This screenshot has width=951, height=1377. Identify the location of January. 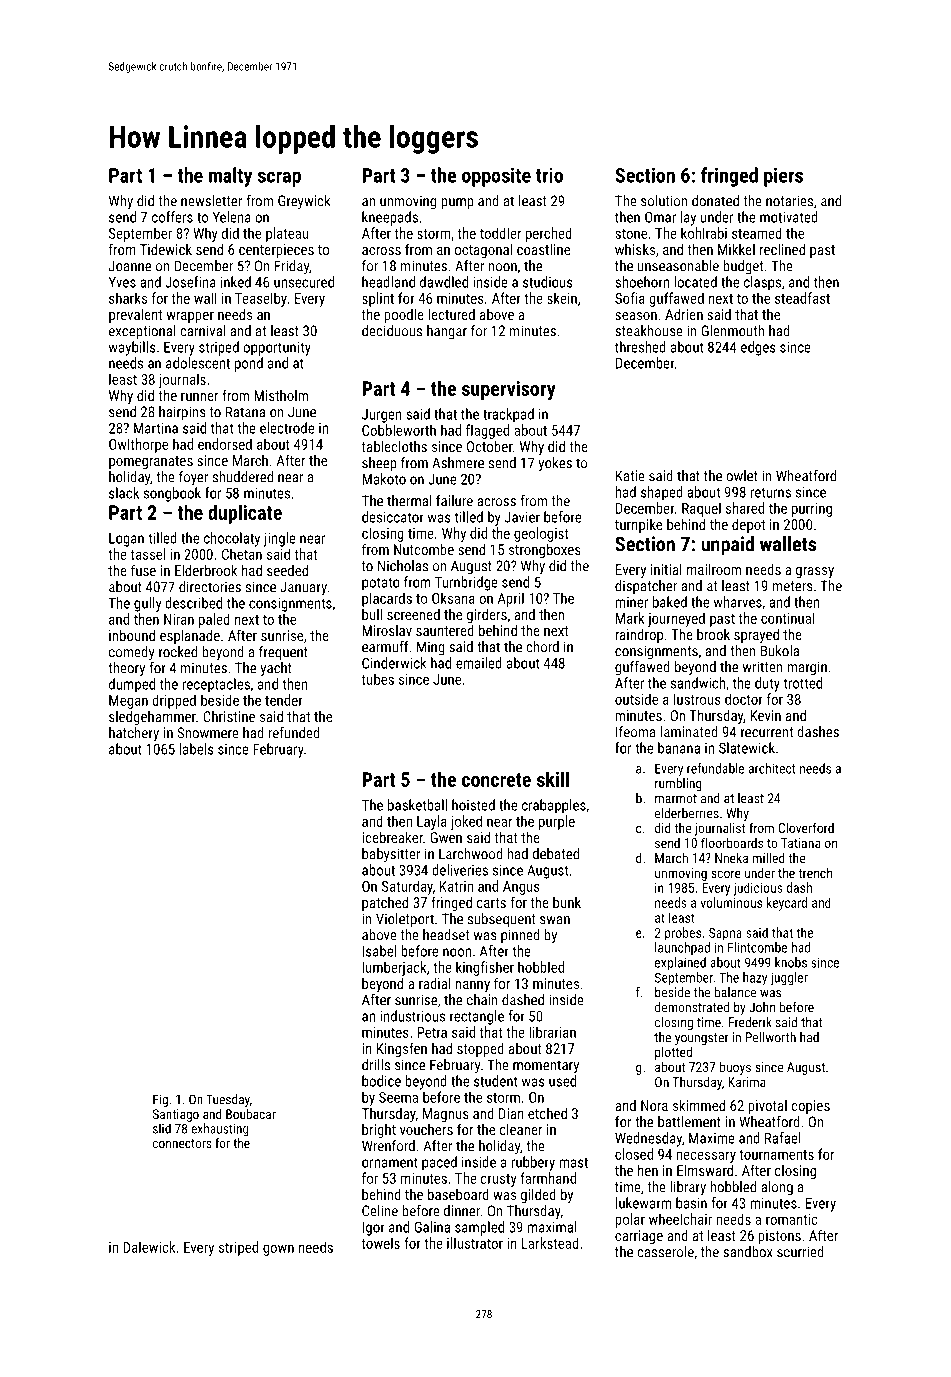
(303, 588).
